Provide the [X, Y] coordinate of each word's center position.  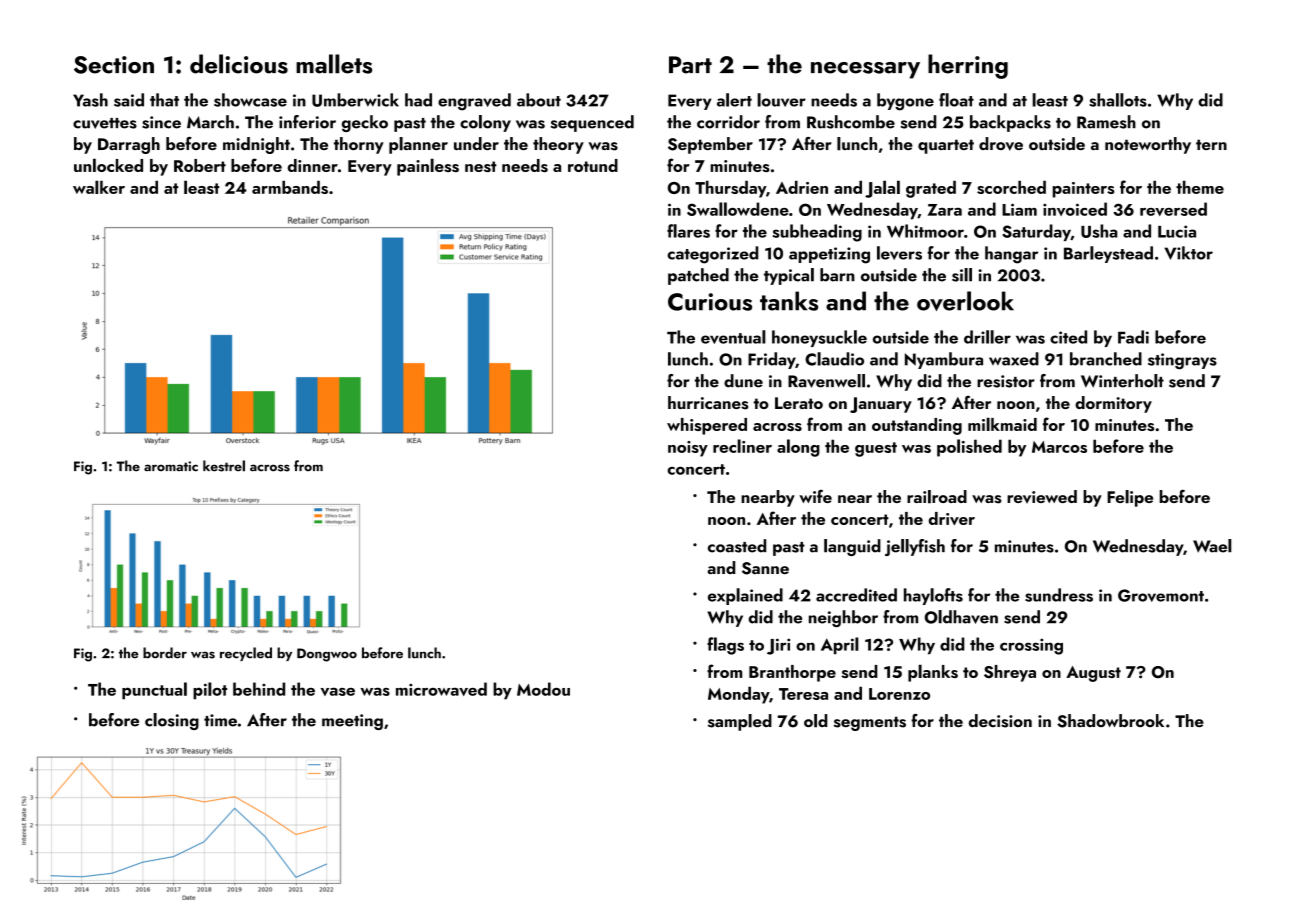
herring [968, 66]
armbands [290, 187]
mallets [334, 64]
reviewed [1042, 496]
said [129, 100]
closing [172, 721]
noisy [688, 449]
